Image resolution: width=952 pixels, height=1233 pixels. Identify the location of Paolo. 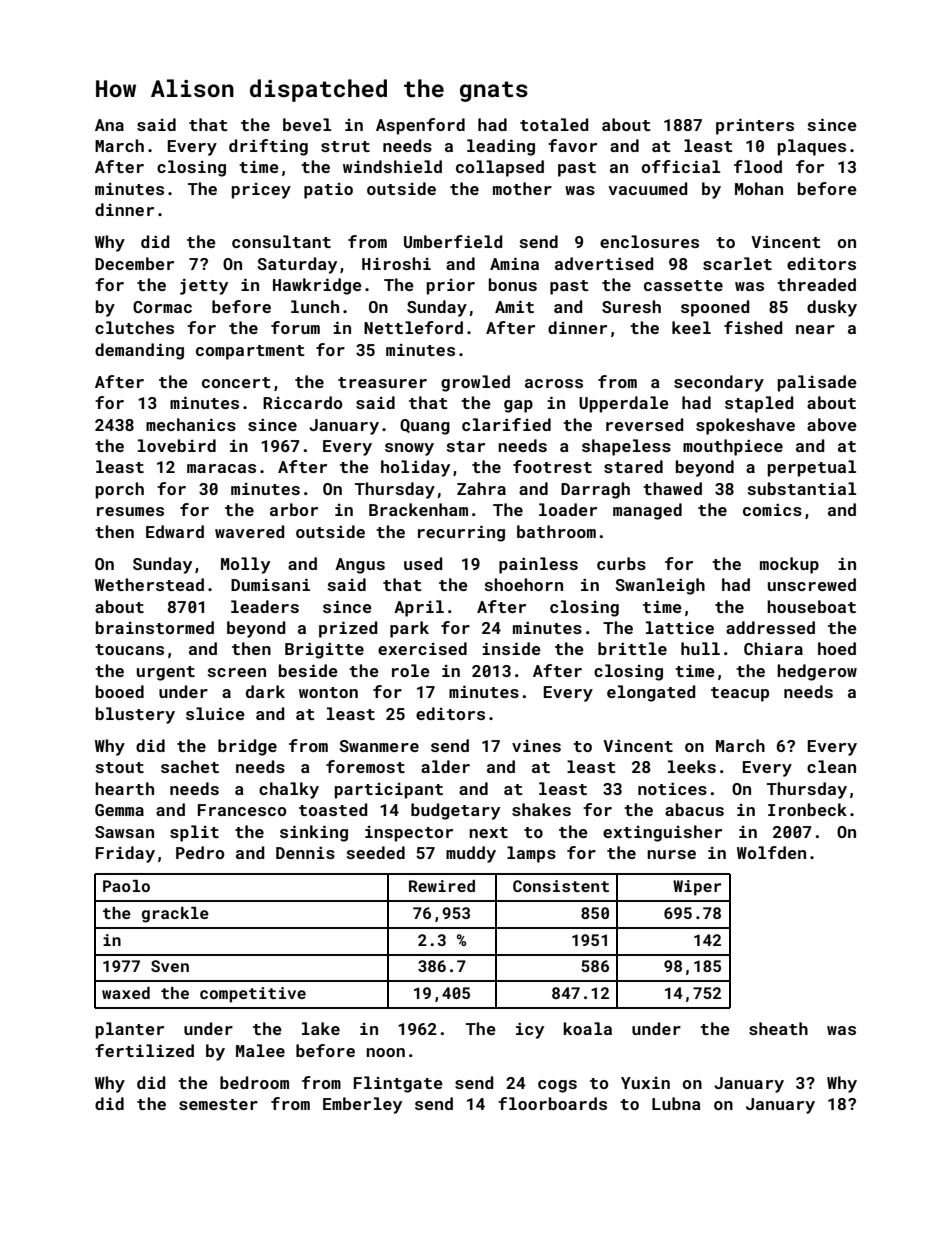
(126, 886).
